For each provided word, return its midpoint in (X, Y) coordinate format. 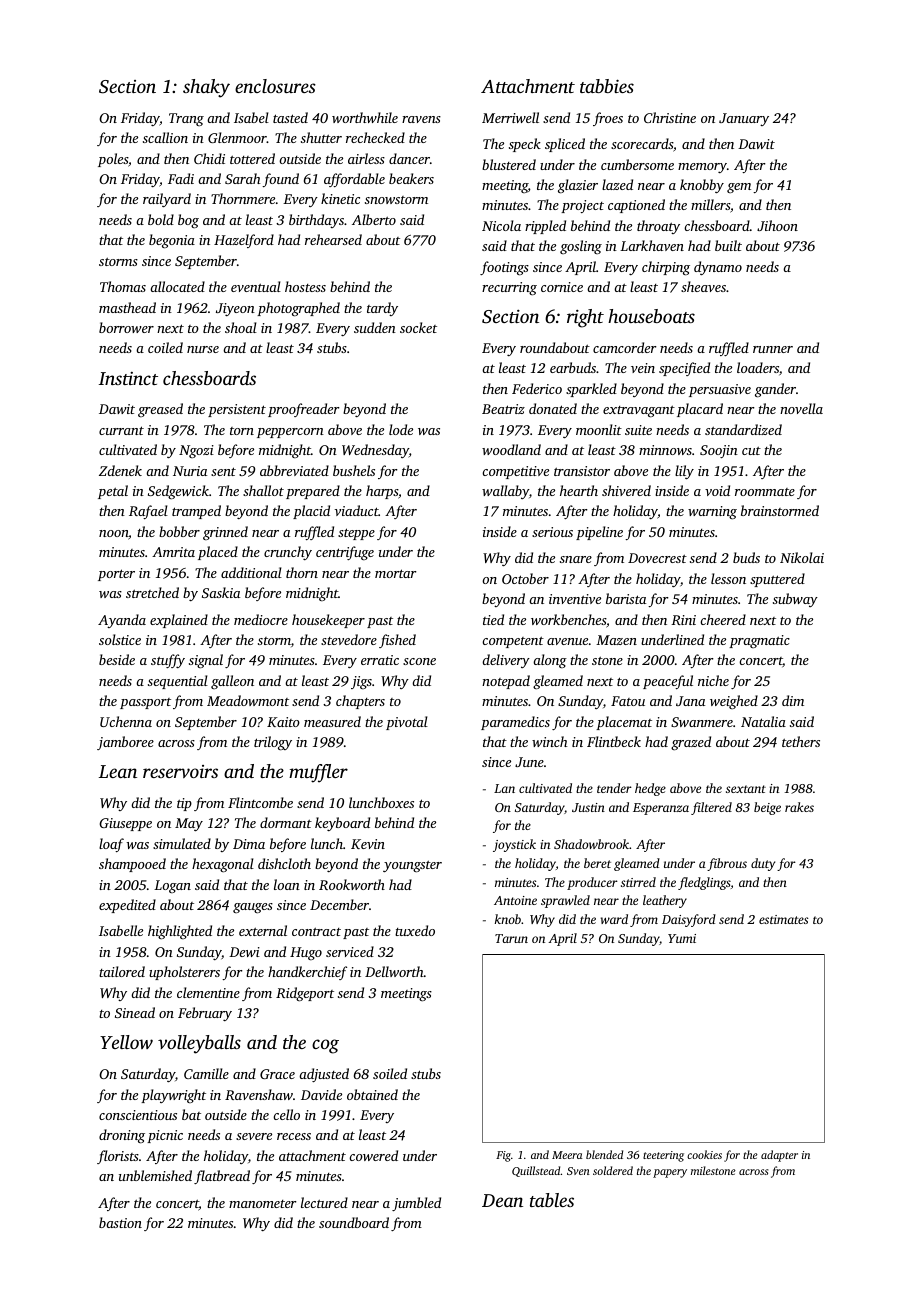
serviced (350, 951)
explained (179, 621)
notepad (506, 682)
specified (684, 369)
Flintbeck (614, 741)
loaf (111, 845)
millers (710, 204)
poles (113, 160)
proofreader (303, 410)
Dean (502, 1200)
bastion (120, 1222)
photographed (298, 309)
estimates (783, 919)
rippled (545, 227)
